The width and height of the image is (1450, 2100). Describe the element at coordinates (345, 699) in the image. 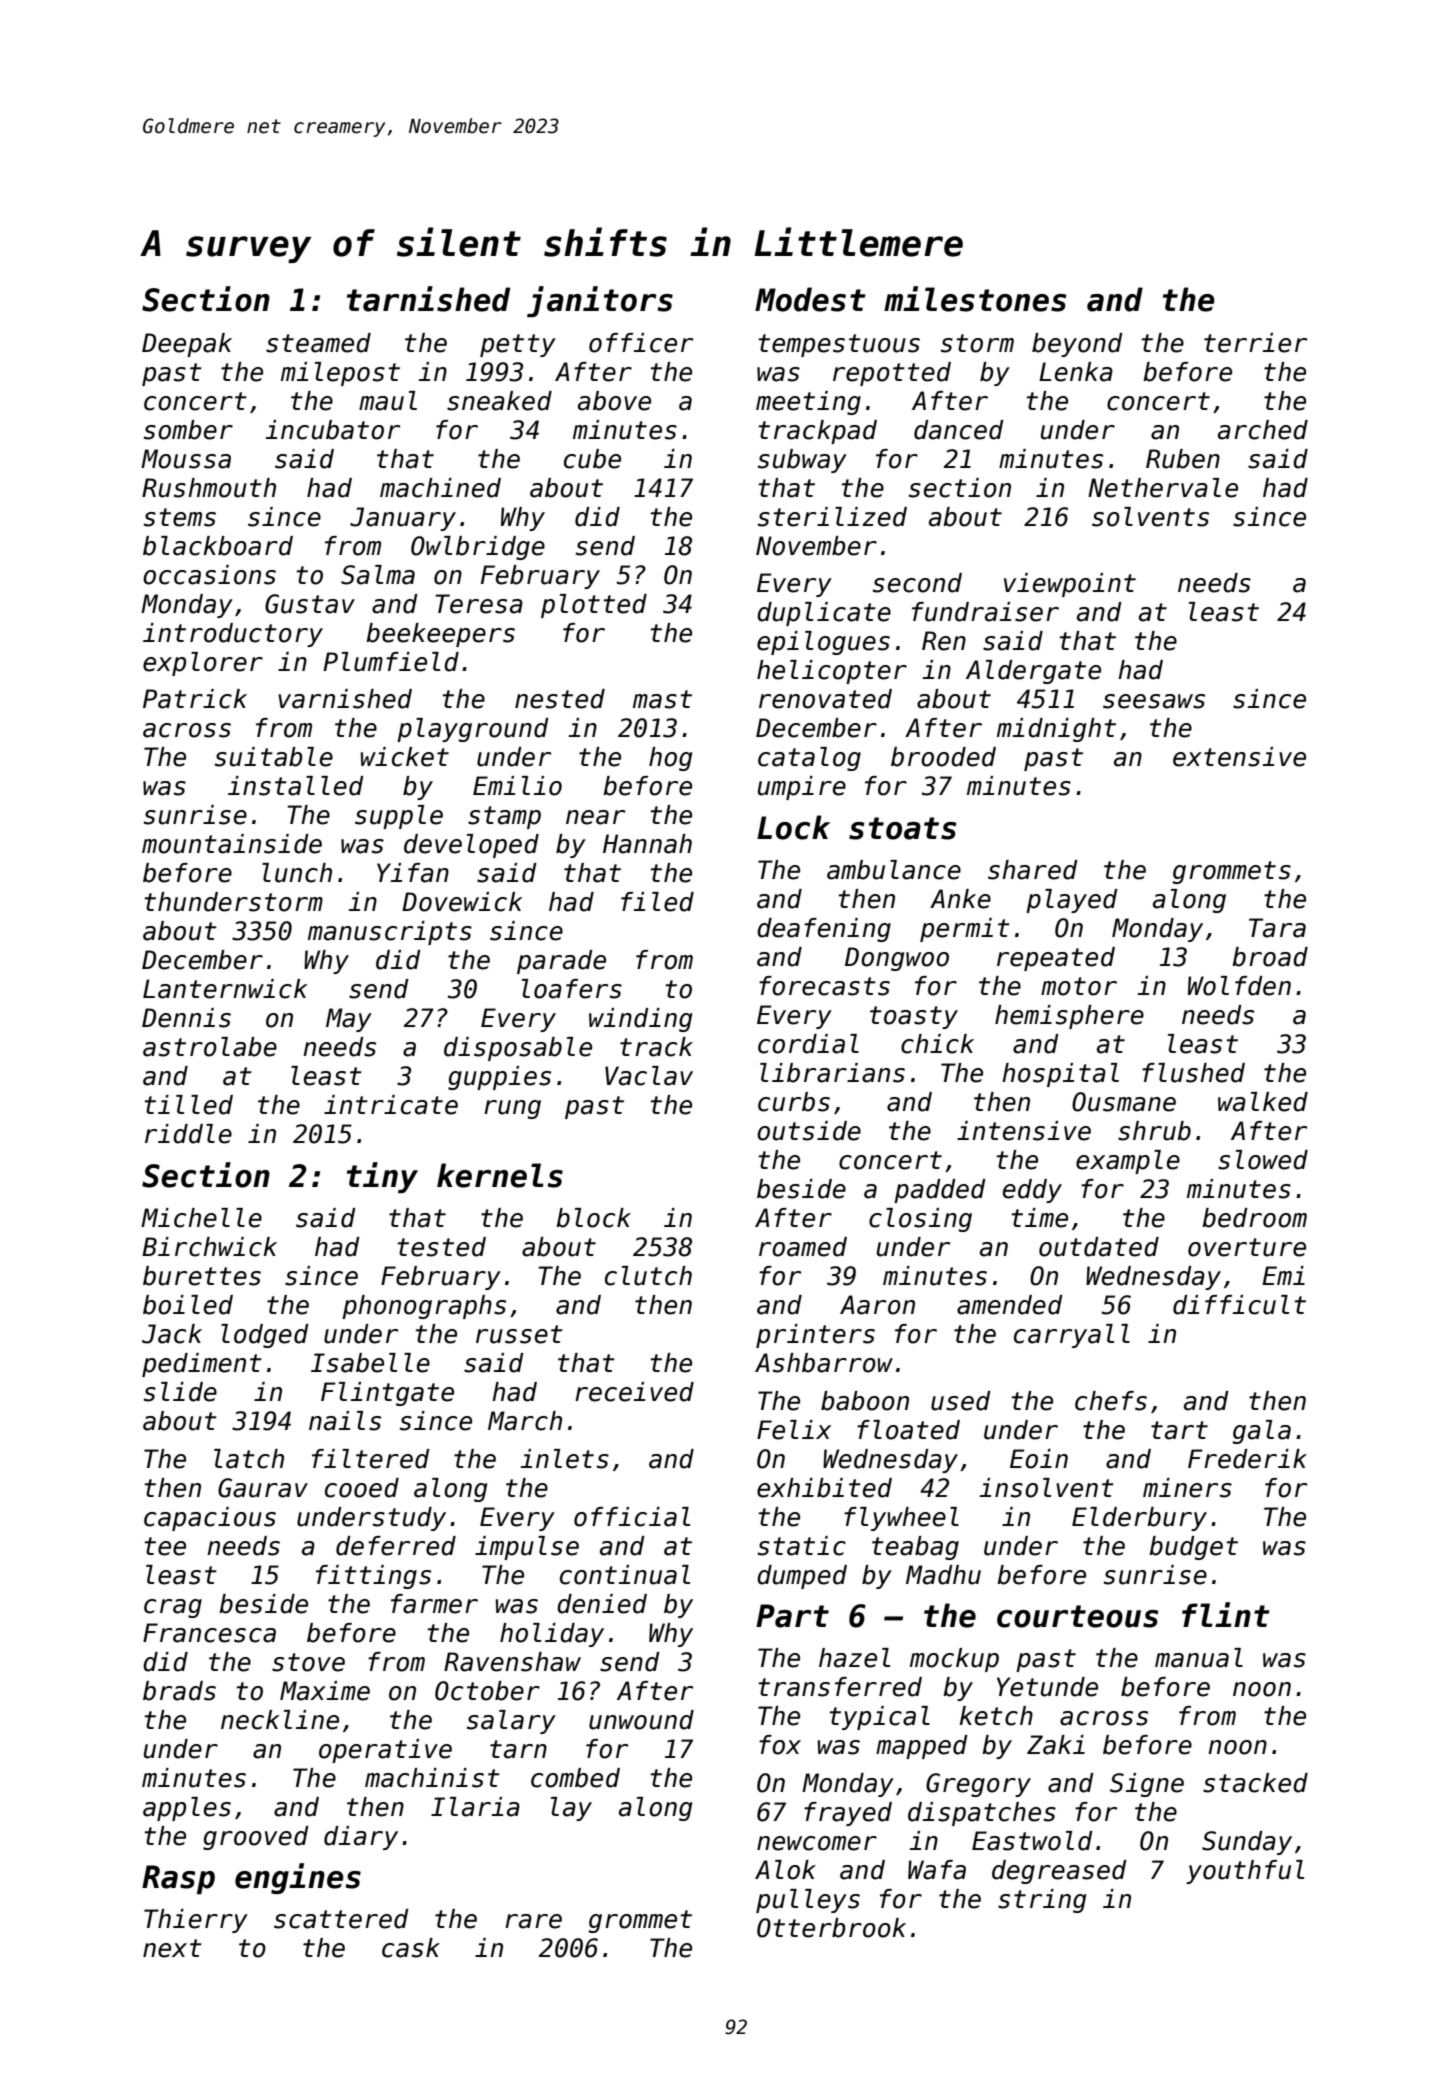

I see `varnished` at that location.
